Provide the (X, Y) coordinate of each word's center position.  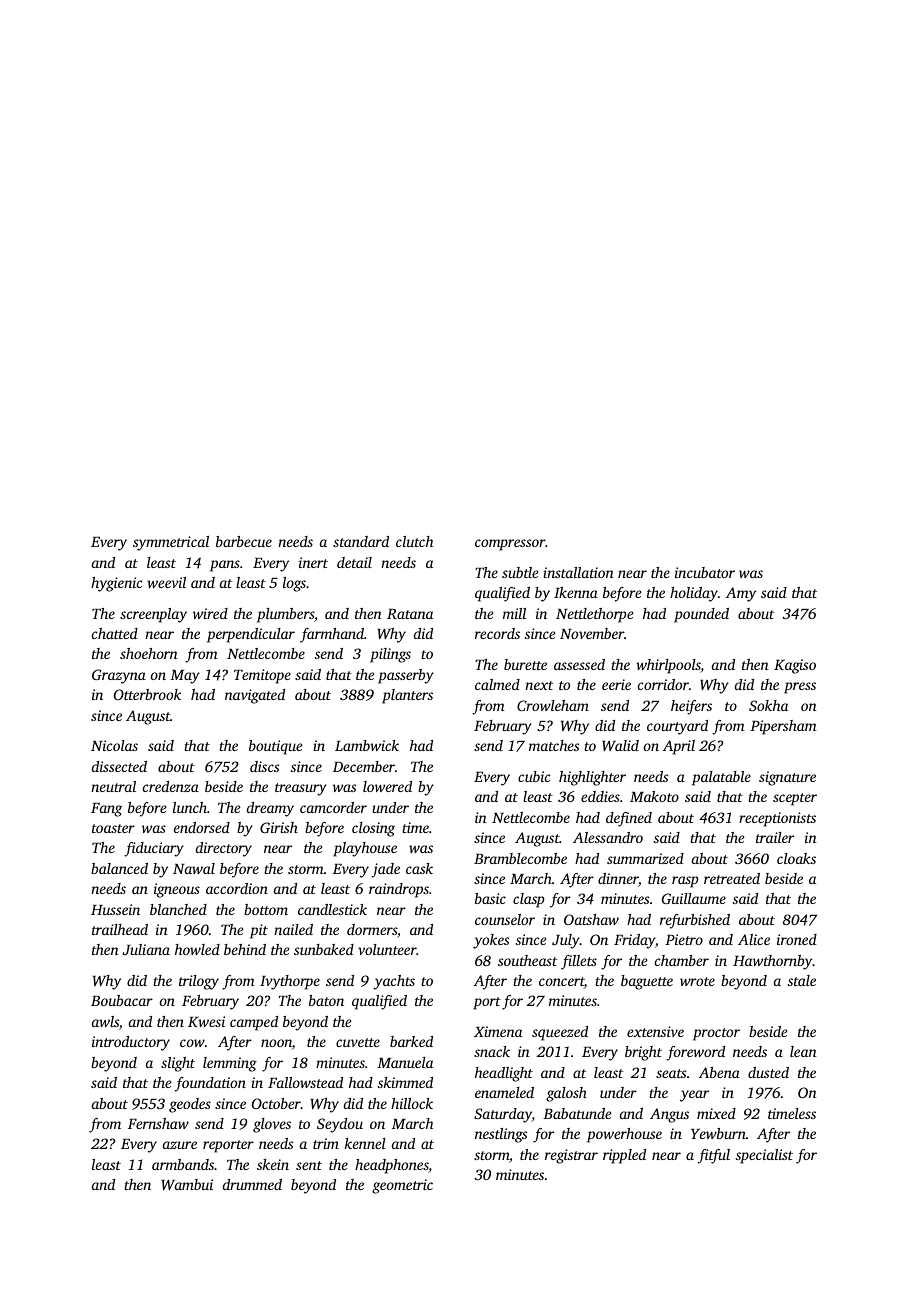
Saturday (503, 1115)
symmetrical (171, 543)
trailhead (120, 929)
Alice (754, 939)
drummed (252, 1184)
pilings (390, 655)
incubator (705, 572)
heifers (691, 707)
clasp (529, 900)
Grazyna (119, 676)
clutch (414, 541)
